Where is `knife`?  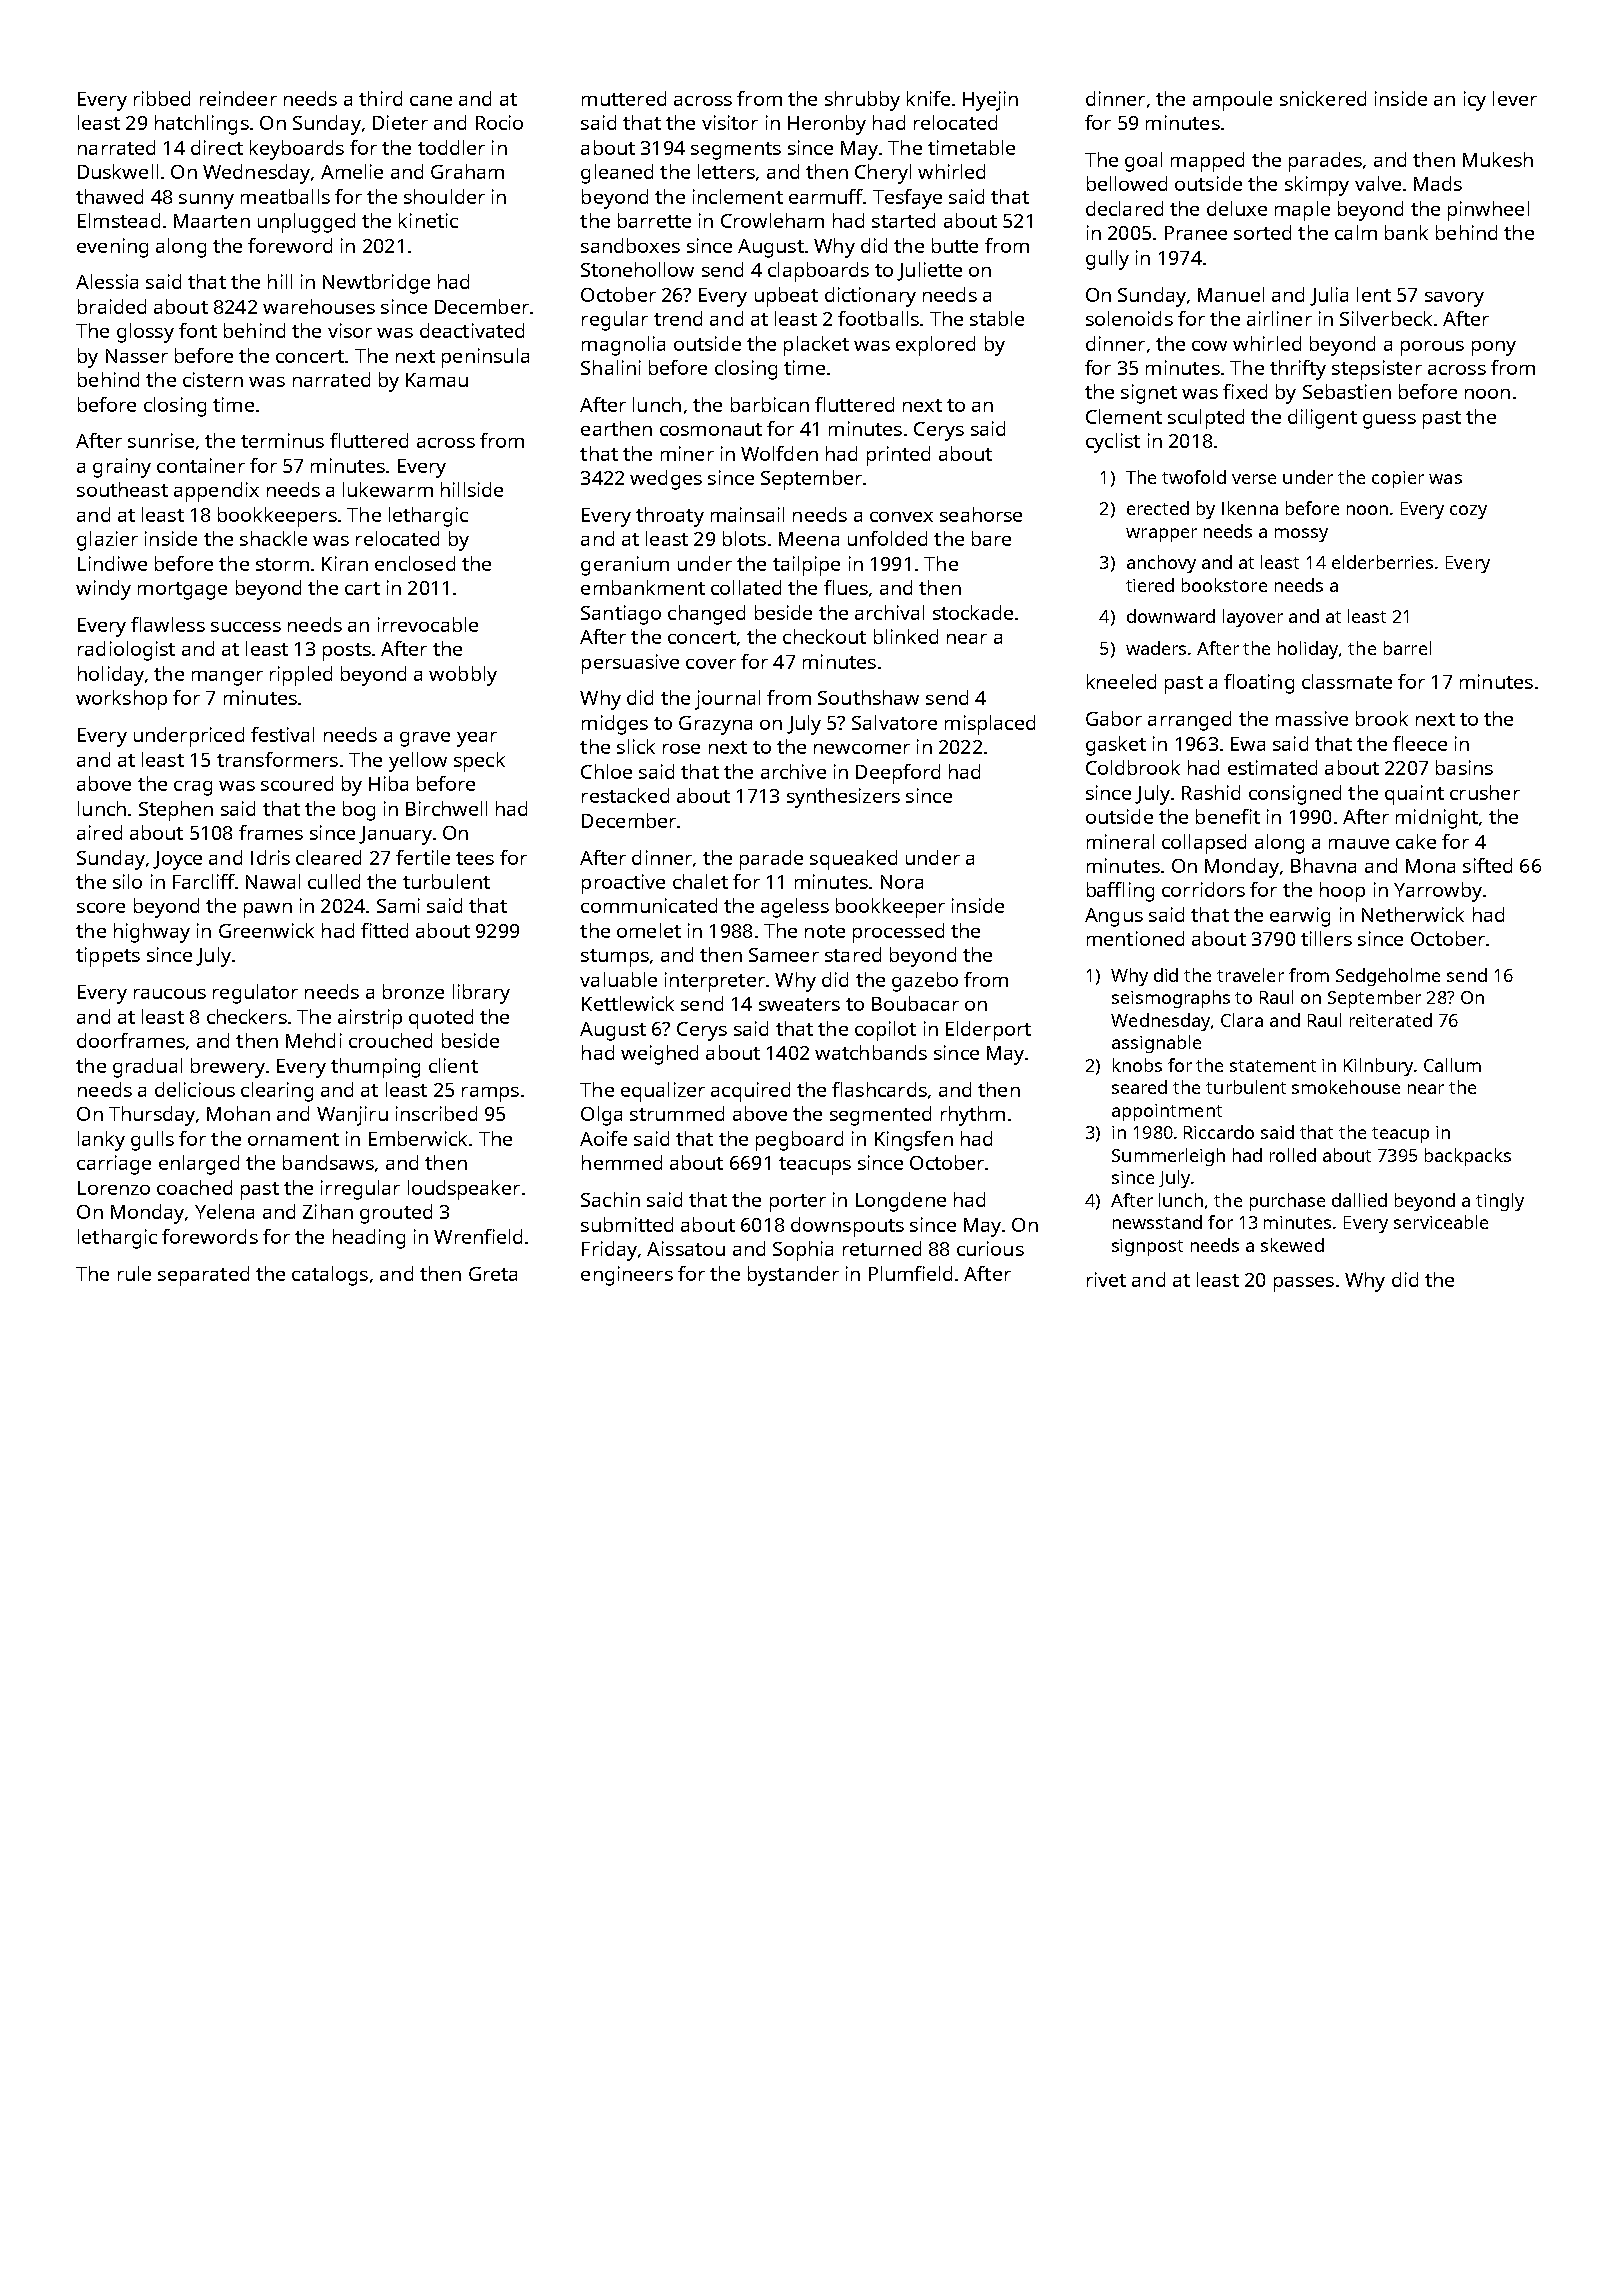 knife is located at coordinates (928, 98).
